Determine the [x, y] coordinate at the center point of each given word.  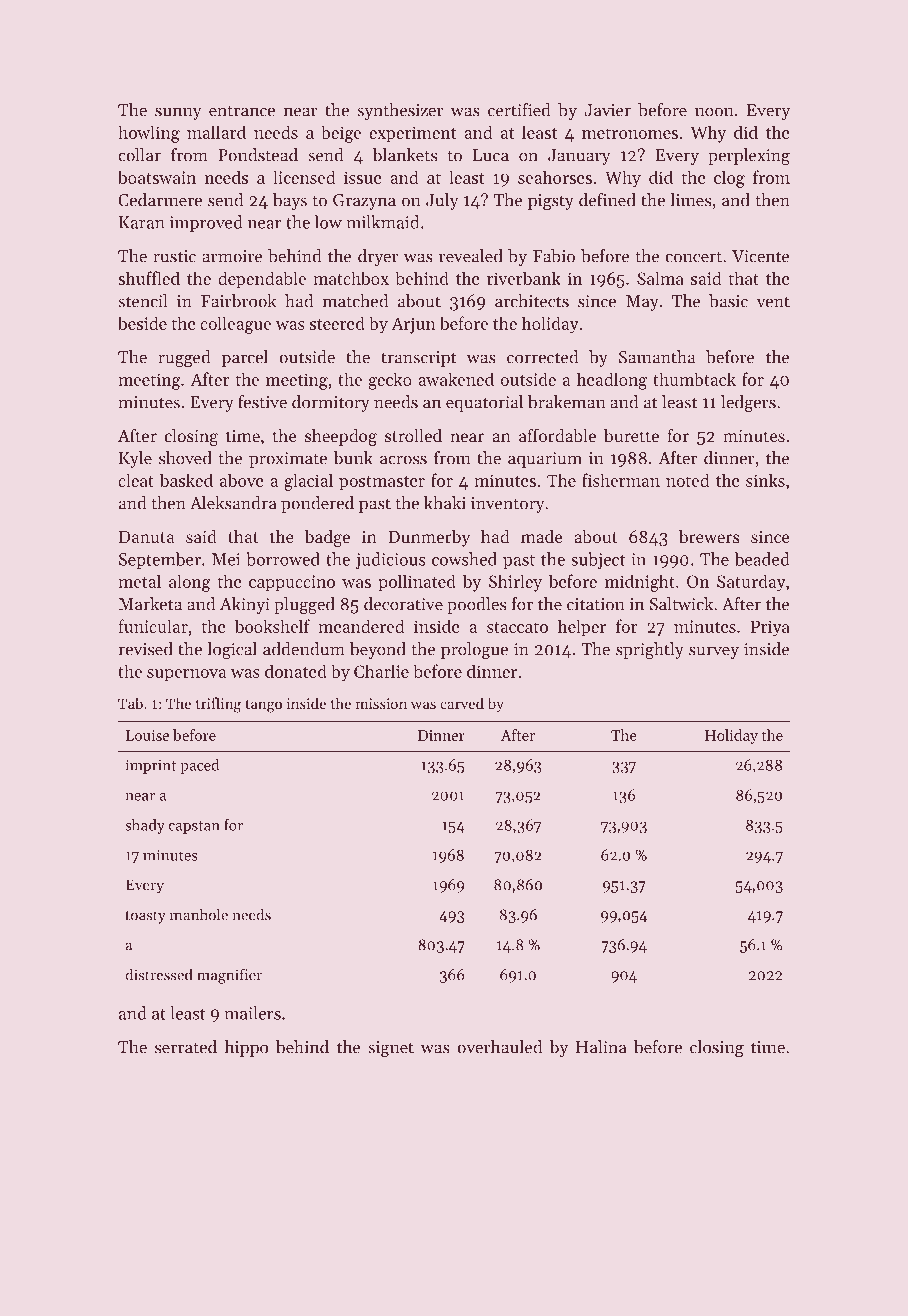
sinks [765, 480]
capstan [194, 827]
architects [532, 301]
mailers [252, 1013]
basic [728, 301]
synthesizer [400, 111]
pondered [317, 504]
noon [714, 112]
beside [142, 323]
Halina [601, 1047]
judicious [390, 560]
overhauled [499, 1047]
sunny [178, 113]
